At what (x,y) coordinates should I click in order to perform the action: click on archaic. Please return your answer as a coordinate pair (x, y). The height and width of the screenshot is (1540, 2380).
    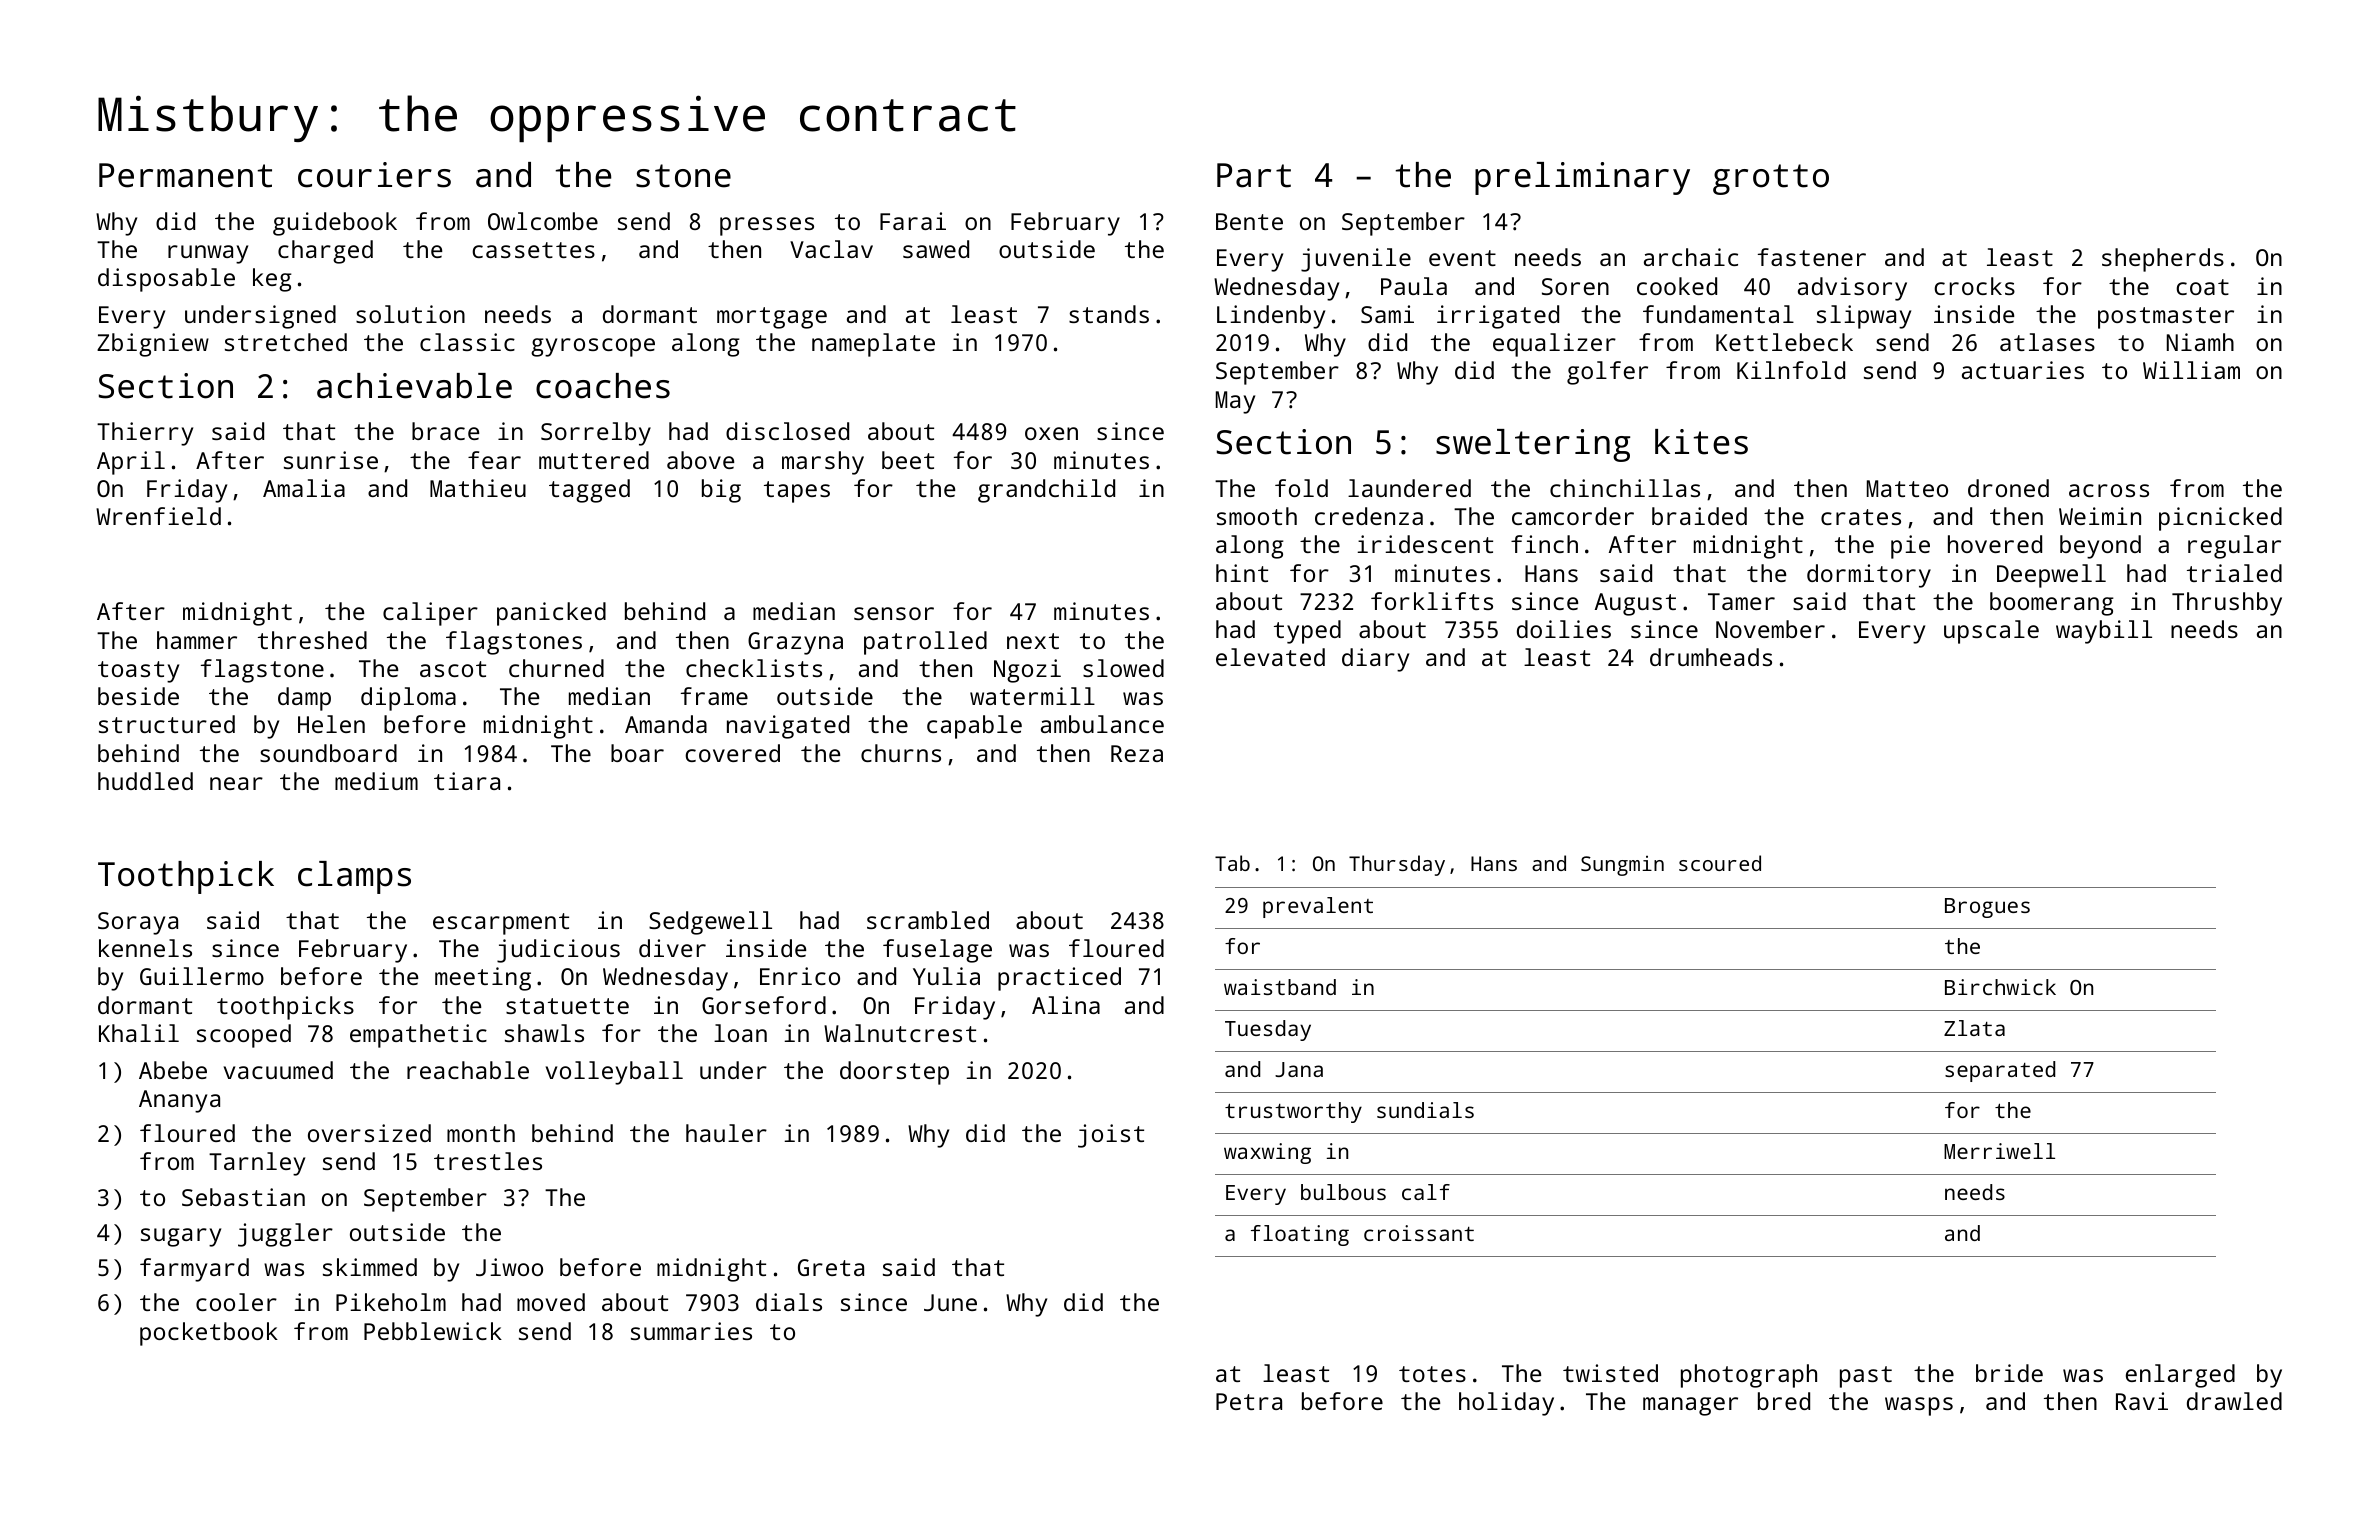
    Looking at the image, I should click on (1691, 257).
